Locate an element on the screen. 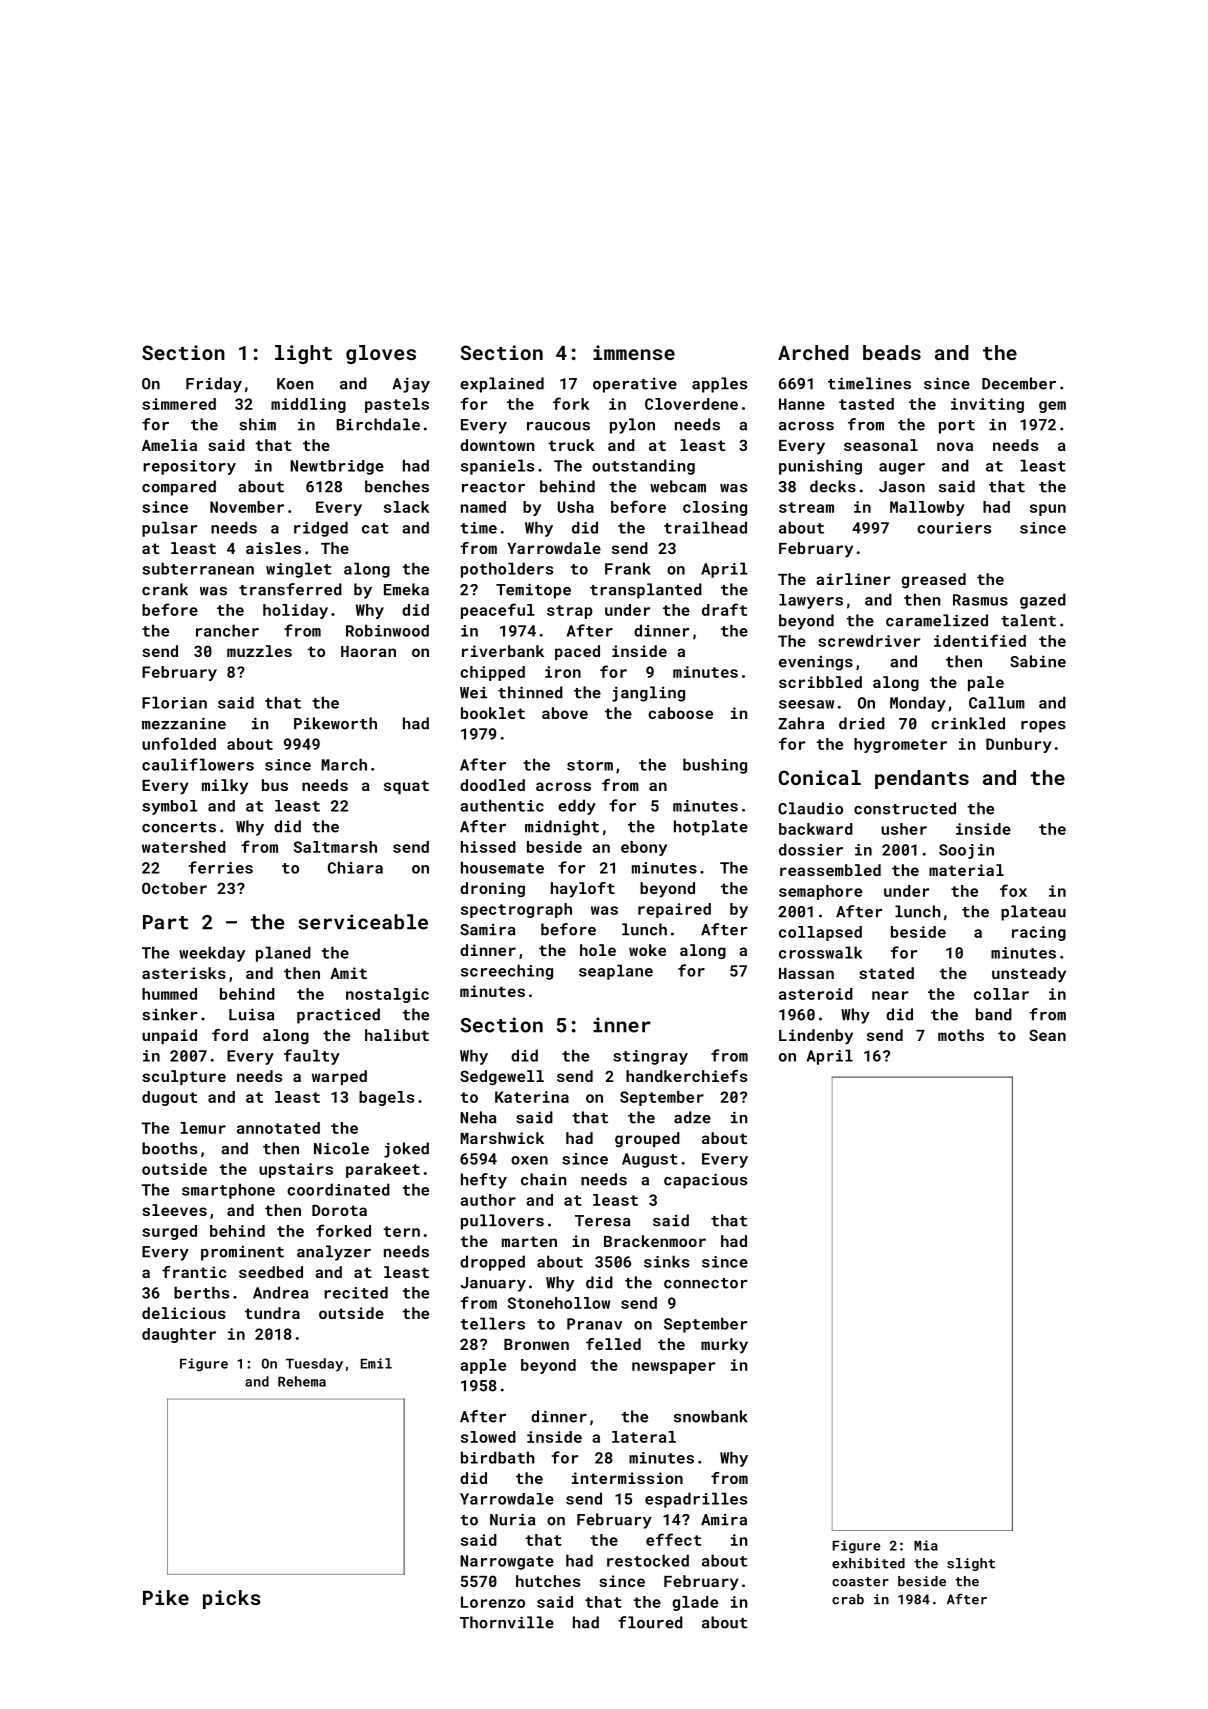 The image size is (1208, 1709). picks is located at coordinates (231, 1599).
